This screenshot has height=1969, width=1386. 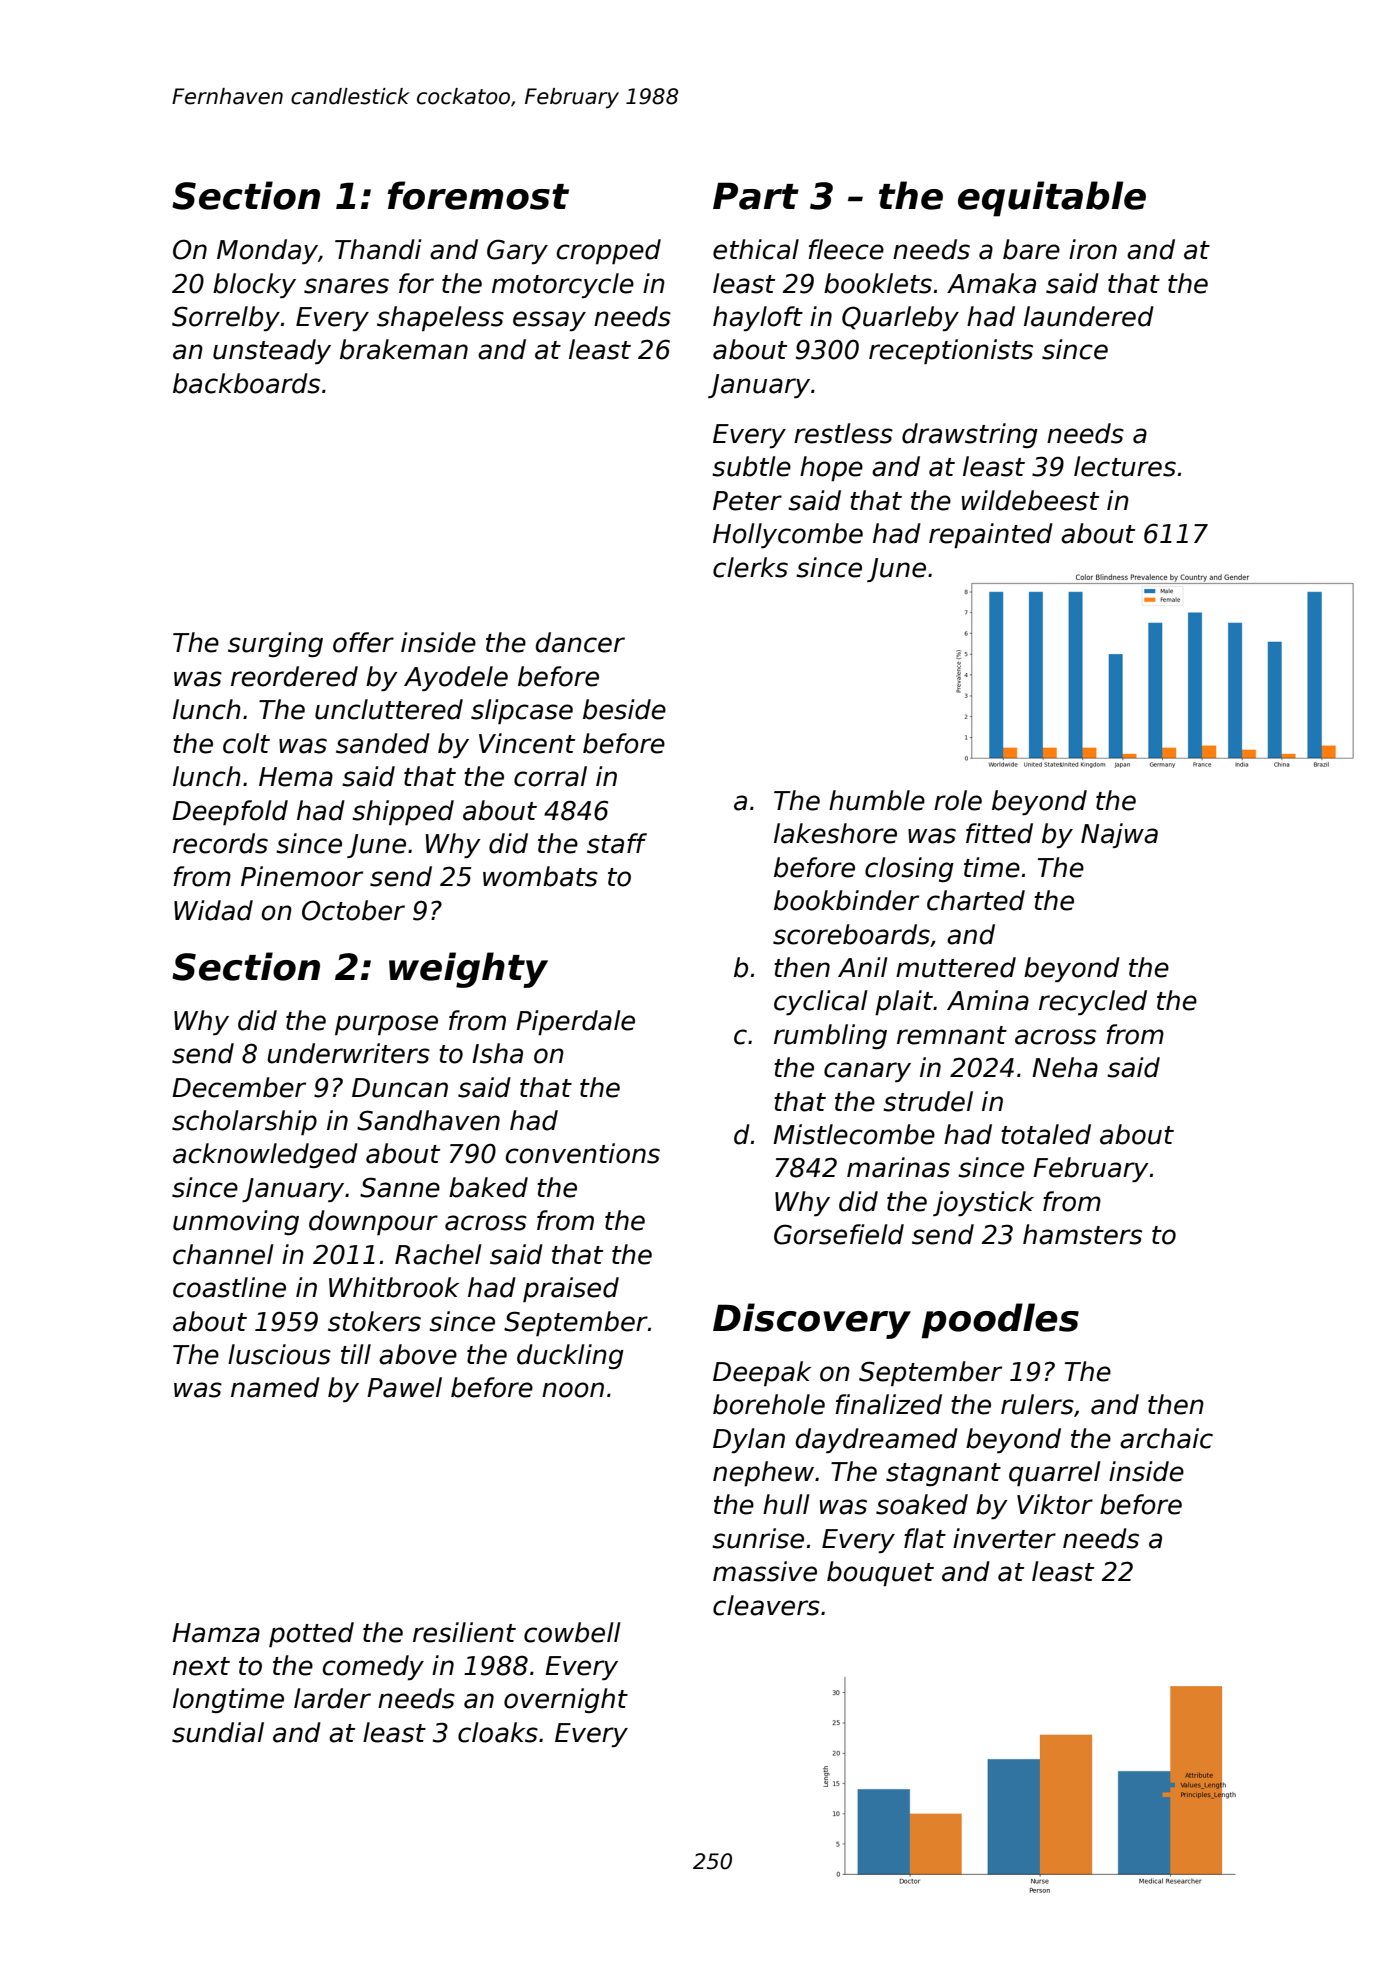 I want to click on Viktor, so click(x=1055, y=1504).
